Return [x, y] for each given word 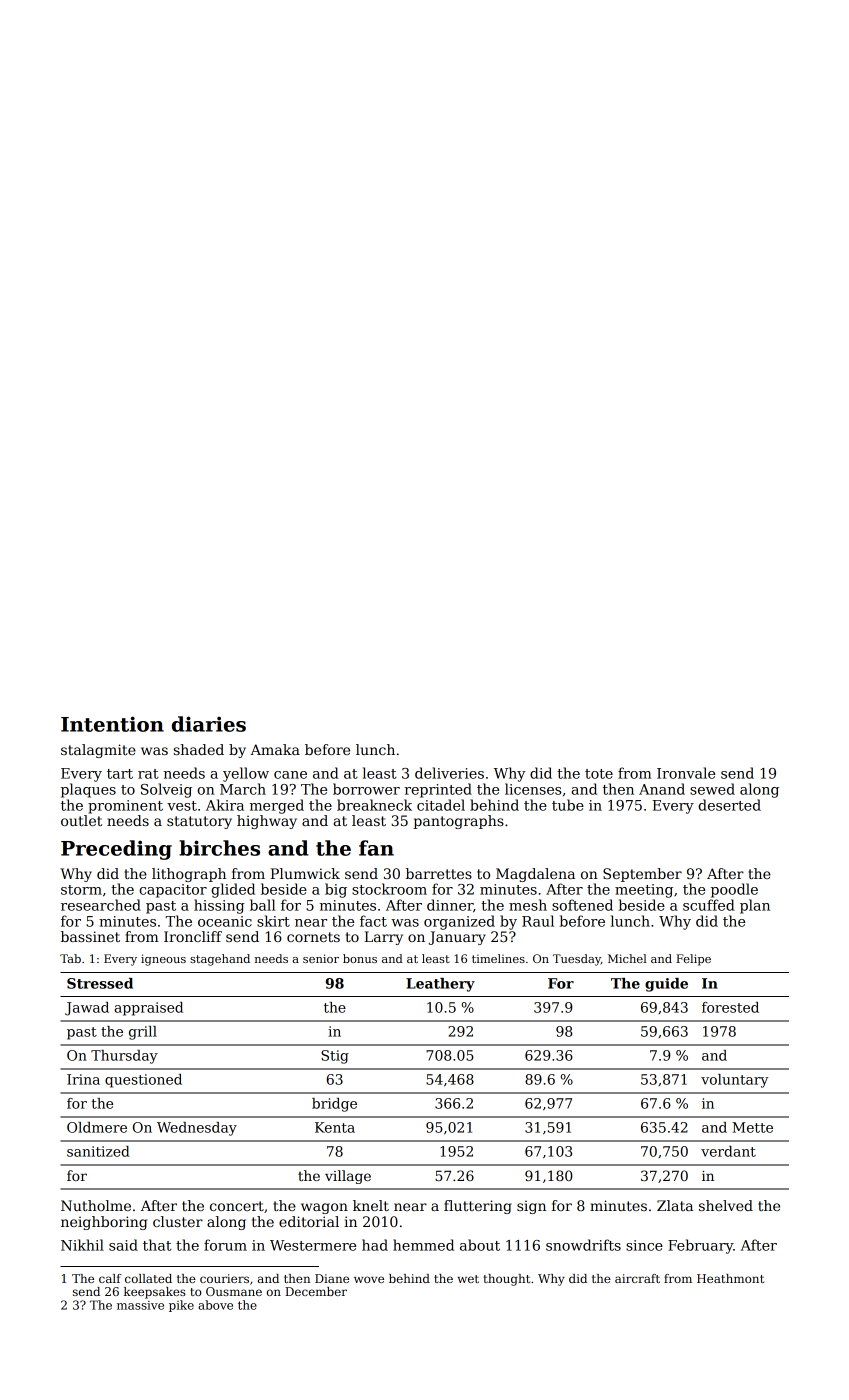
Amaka [275, 749]
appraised [148, 1009]
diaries [209, 724]
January [457, 938]
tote [599, 774]
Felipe [693, 960]
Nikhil [82, 1245]
